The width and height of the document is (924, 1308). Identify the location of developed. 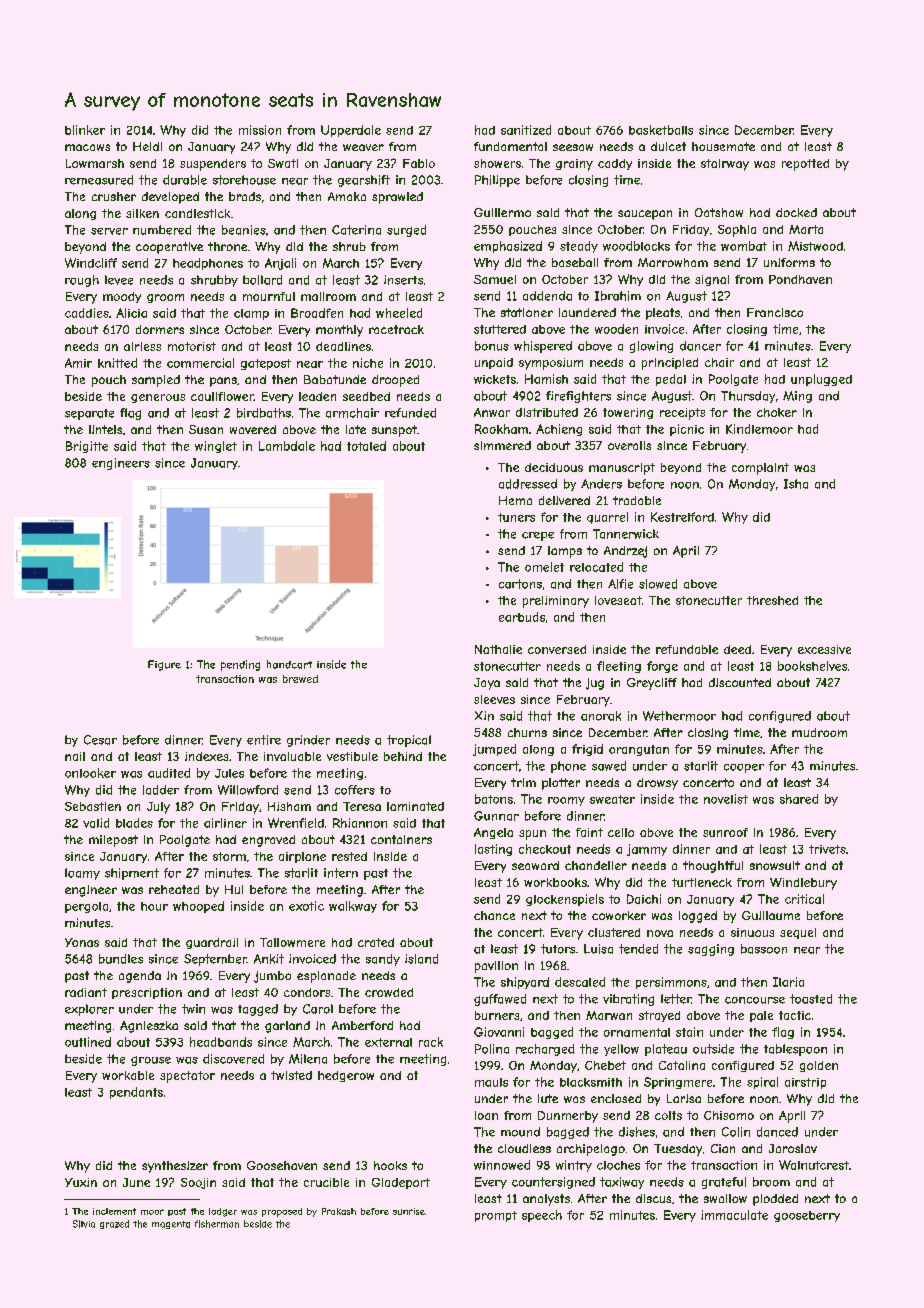
(170, 198).
